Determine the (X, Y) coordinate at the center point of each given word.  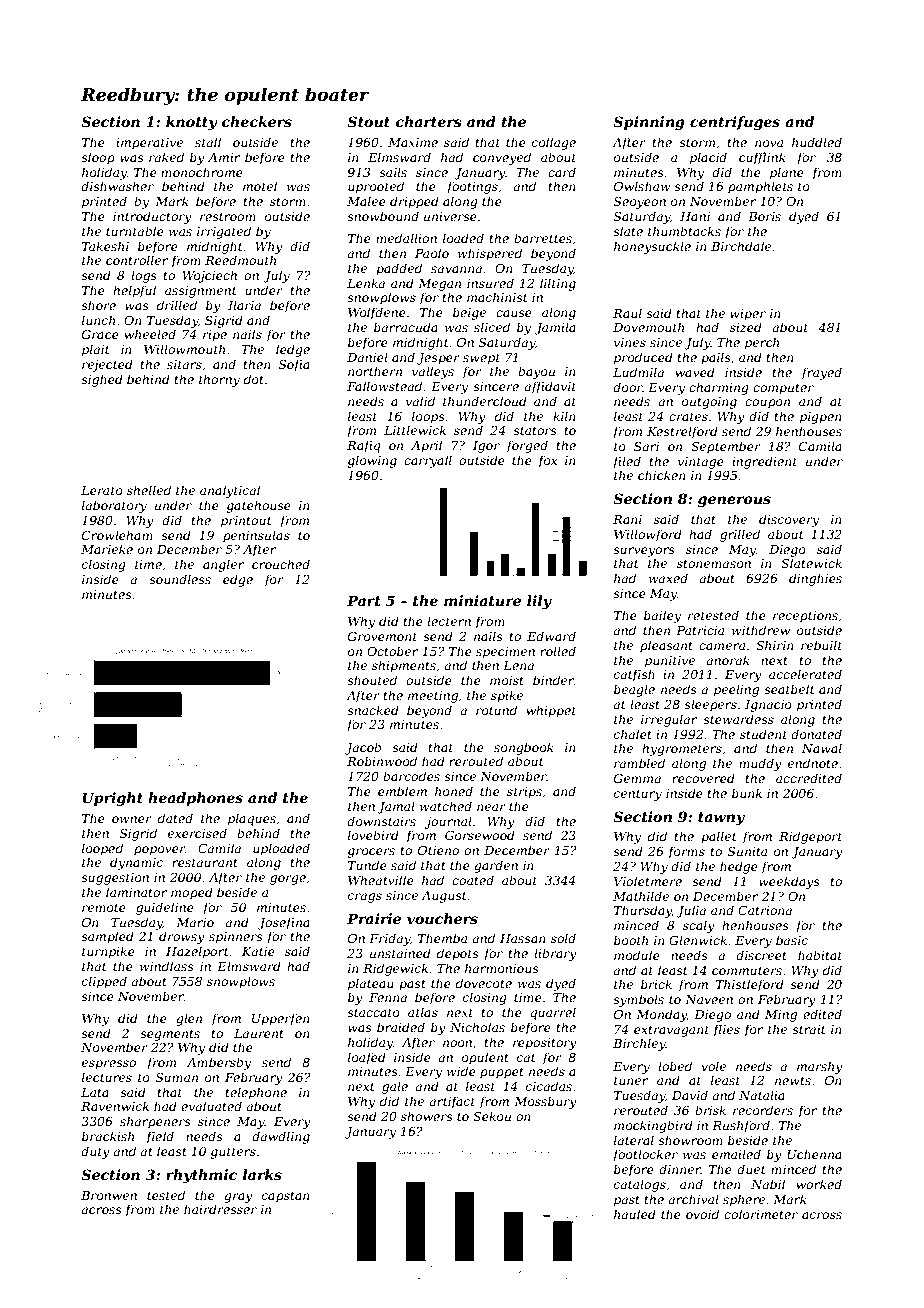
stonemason (714, 563)
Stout (368, 121)
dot (254, 379)
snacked (373, 710)
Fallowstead (384, 386)
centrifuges (735, 123)
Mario (195, 922)
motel (260, 186)
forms (686, 852)
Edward (551, 636)
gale (395, 1087)
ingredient (764, 462)
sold (563, 938)
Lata (95, 1092)
